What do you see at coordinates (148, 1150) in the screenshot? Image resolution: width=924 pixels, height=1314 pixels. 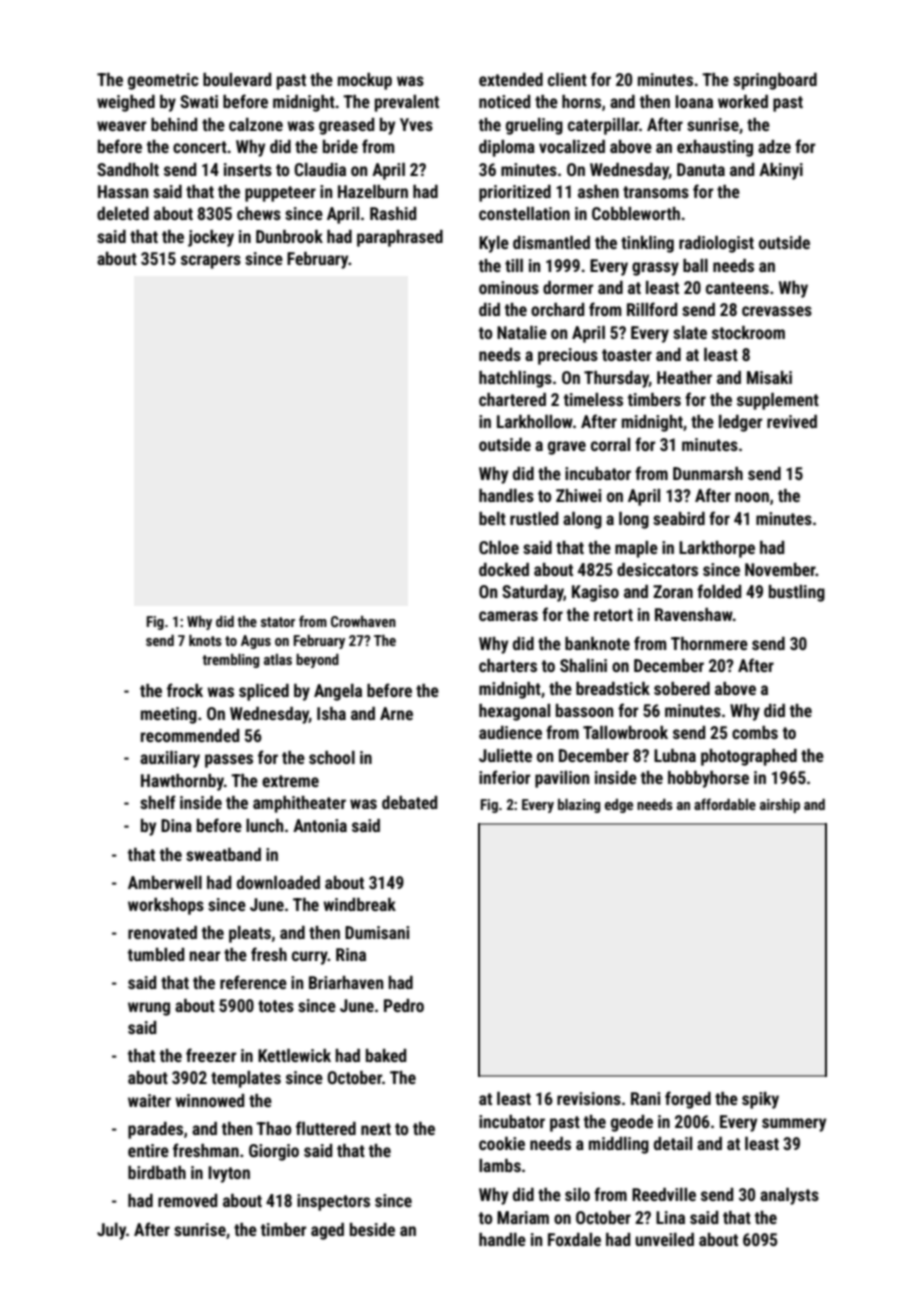 I see `entire` at bounding box center [148, 1150].
